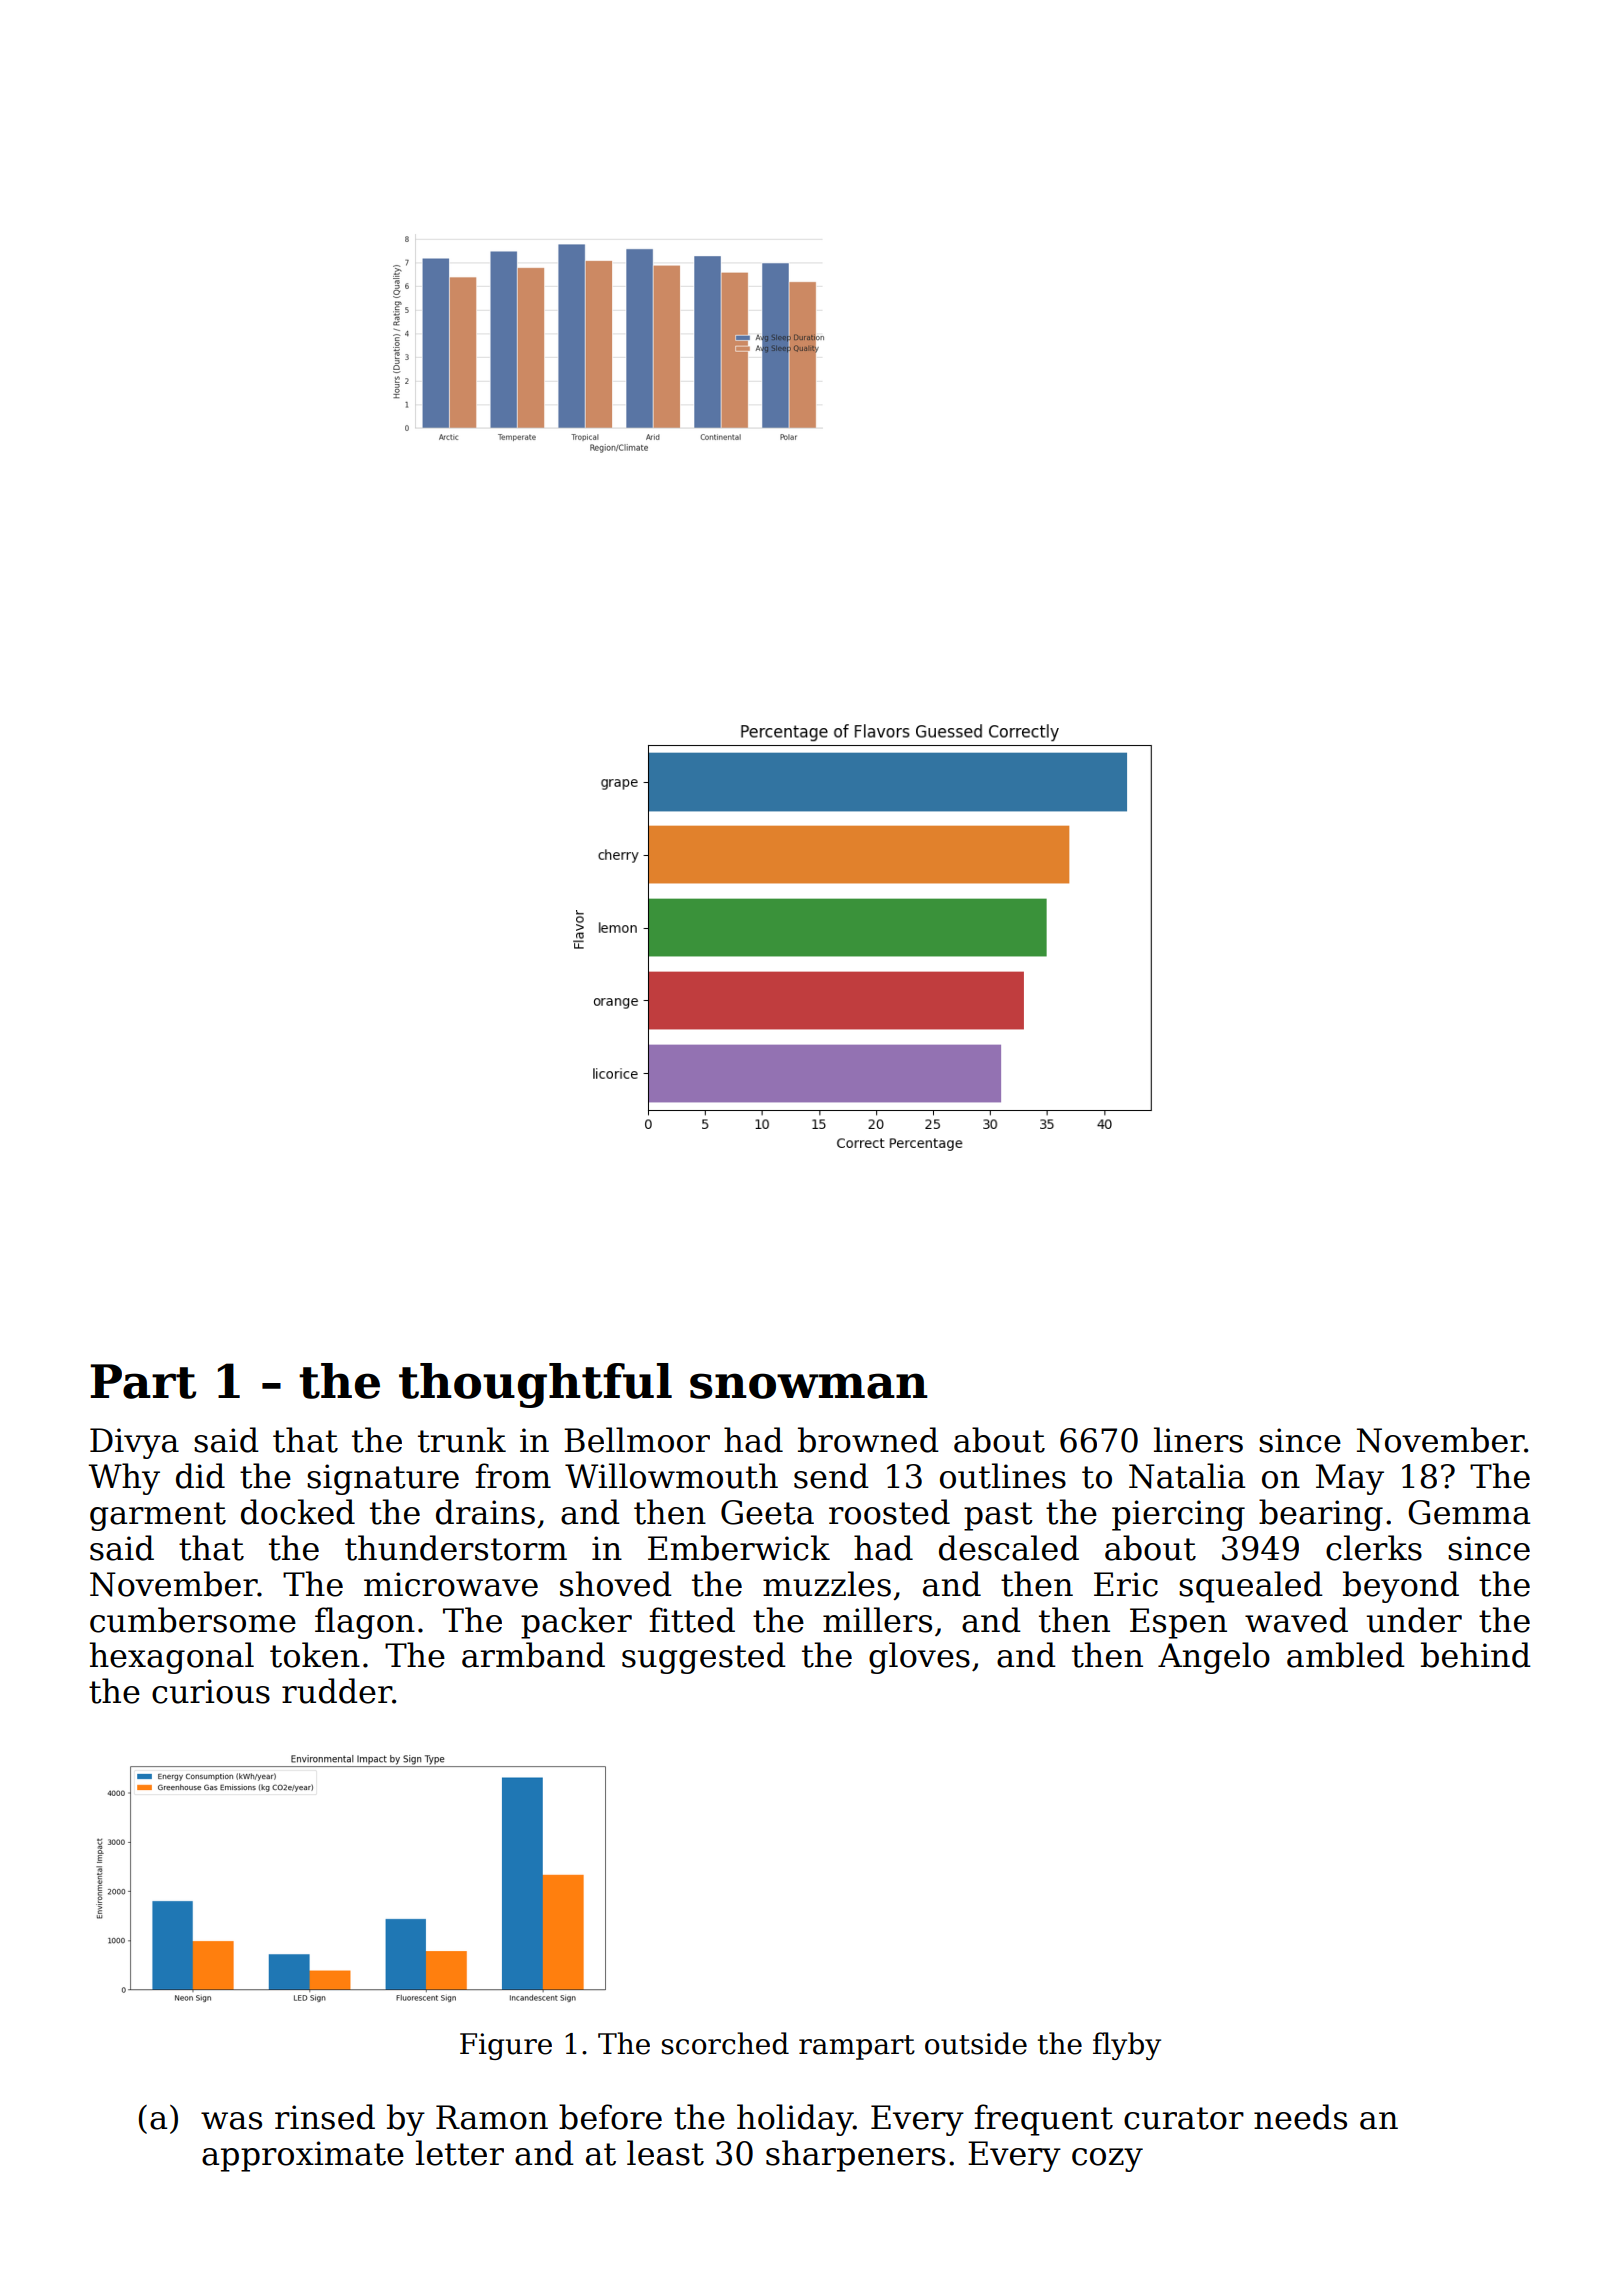  What do you see at coordinates (211, 1691) in the screenshot?
I see `curious` at bounding box center [211, 1691].
